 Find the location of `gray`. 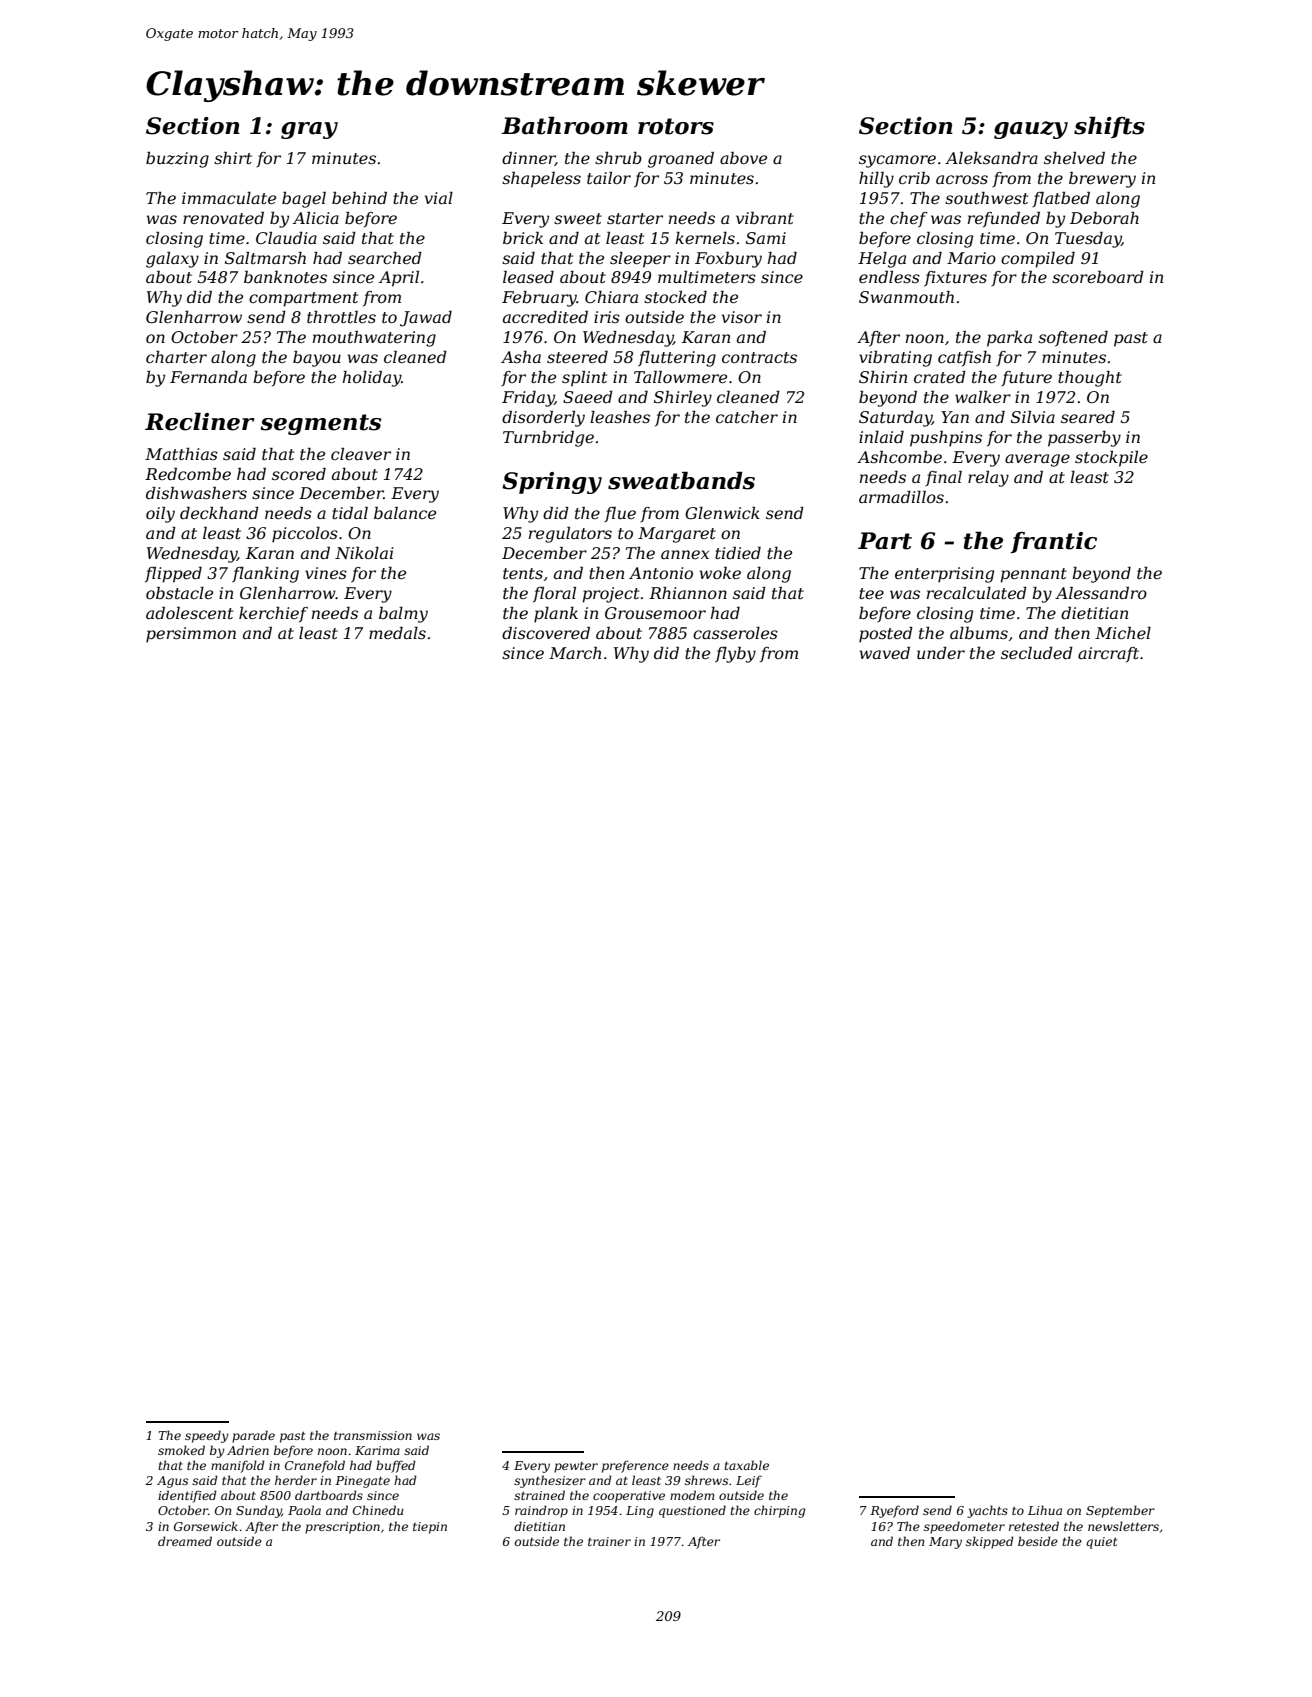

gray is located at coordinates (309, 130).
